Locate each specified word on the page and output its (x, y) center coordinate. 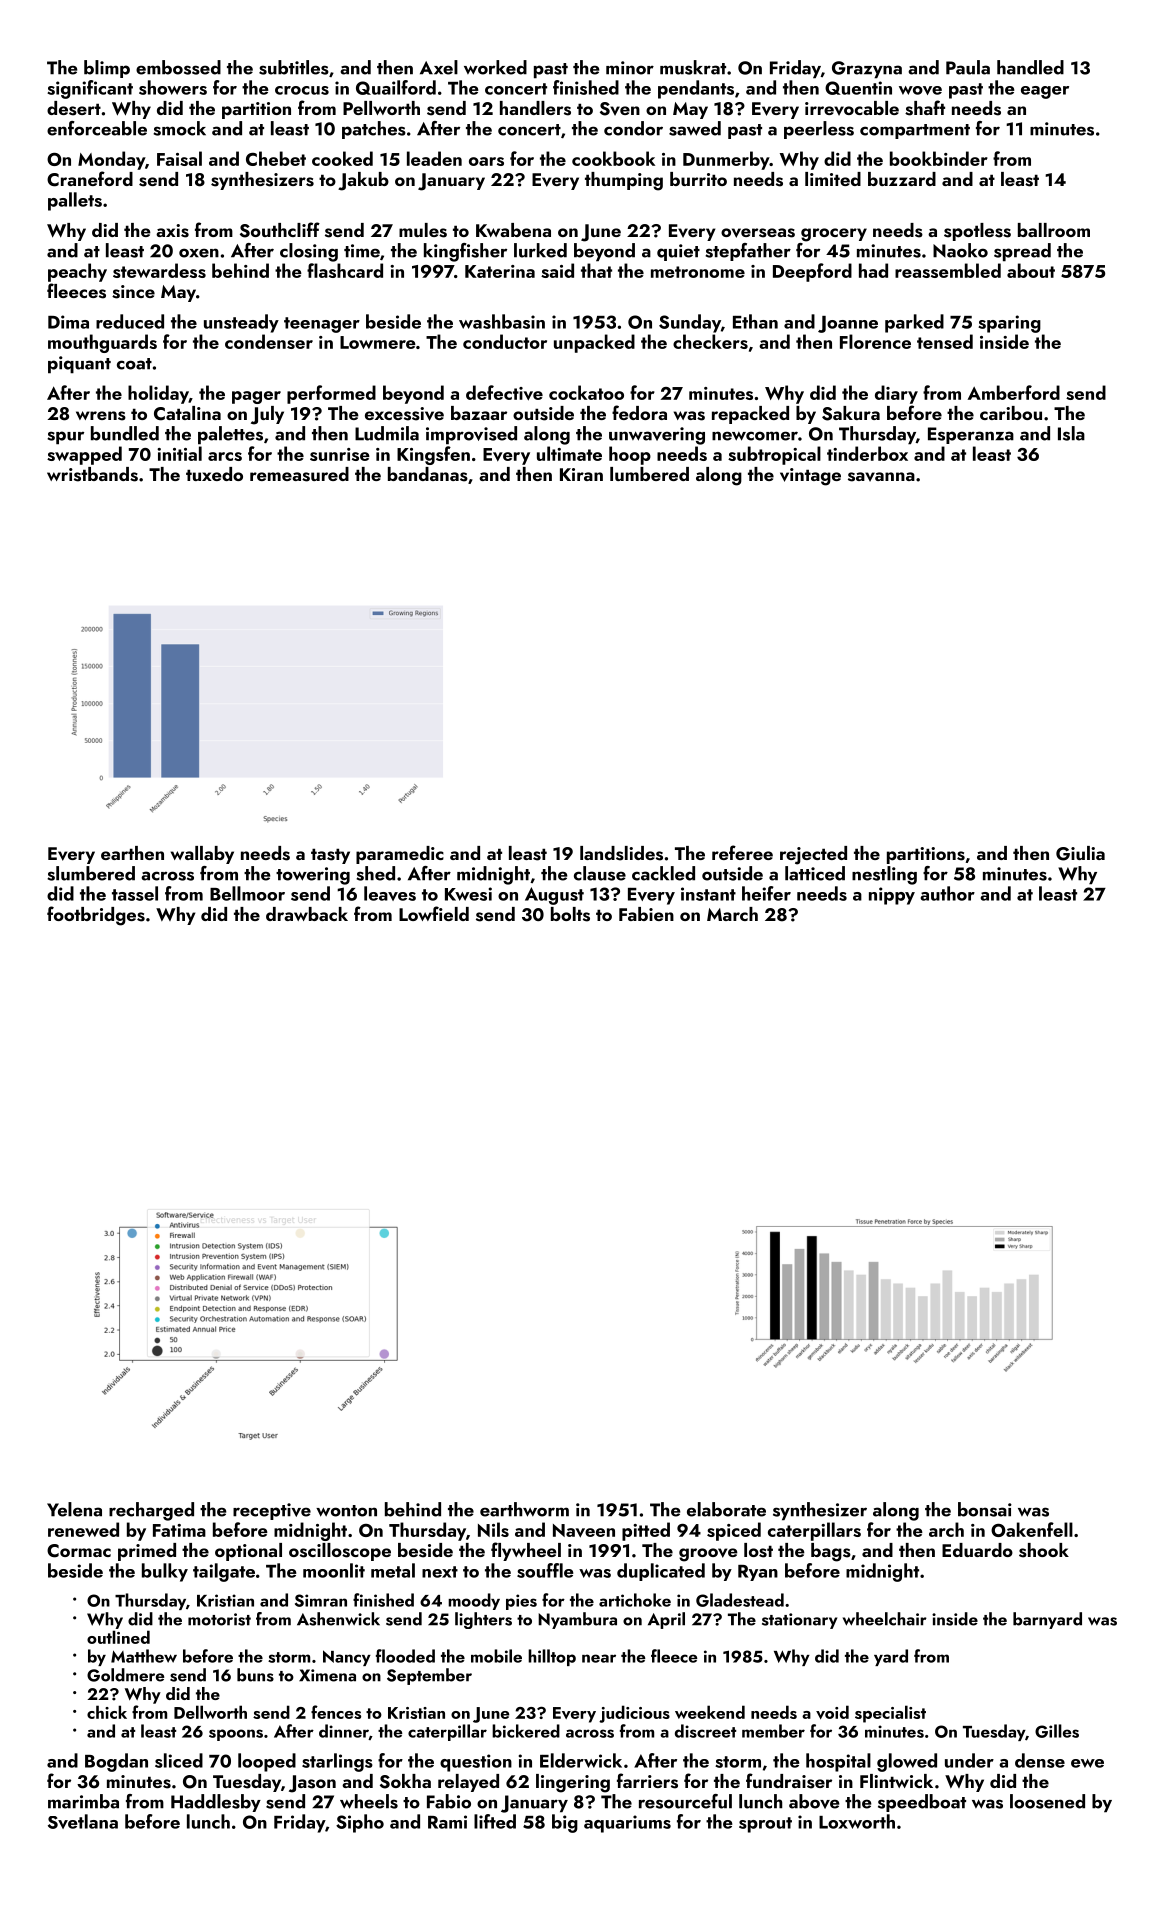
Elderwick (581, 1760)
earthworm (524, 1509)
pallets (75, 201)
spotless (977, 232)
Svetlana (83, 1821)
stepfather (748, 252)
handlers (535, 108)
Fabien (646, 914)
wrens (101, 416)
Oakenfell (1032, 1529)
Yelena (74, 1509)
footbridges (96, 916)
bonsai (985, 1509)
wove (920, 90)
